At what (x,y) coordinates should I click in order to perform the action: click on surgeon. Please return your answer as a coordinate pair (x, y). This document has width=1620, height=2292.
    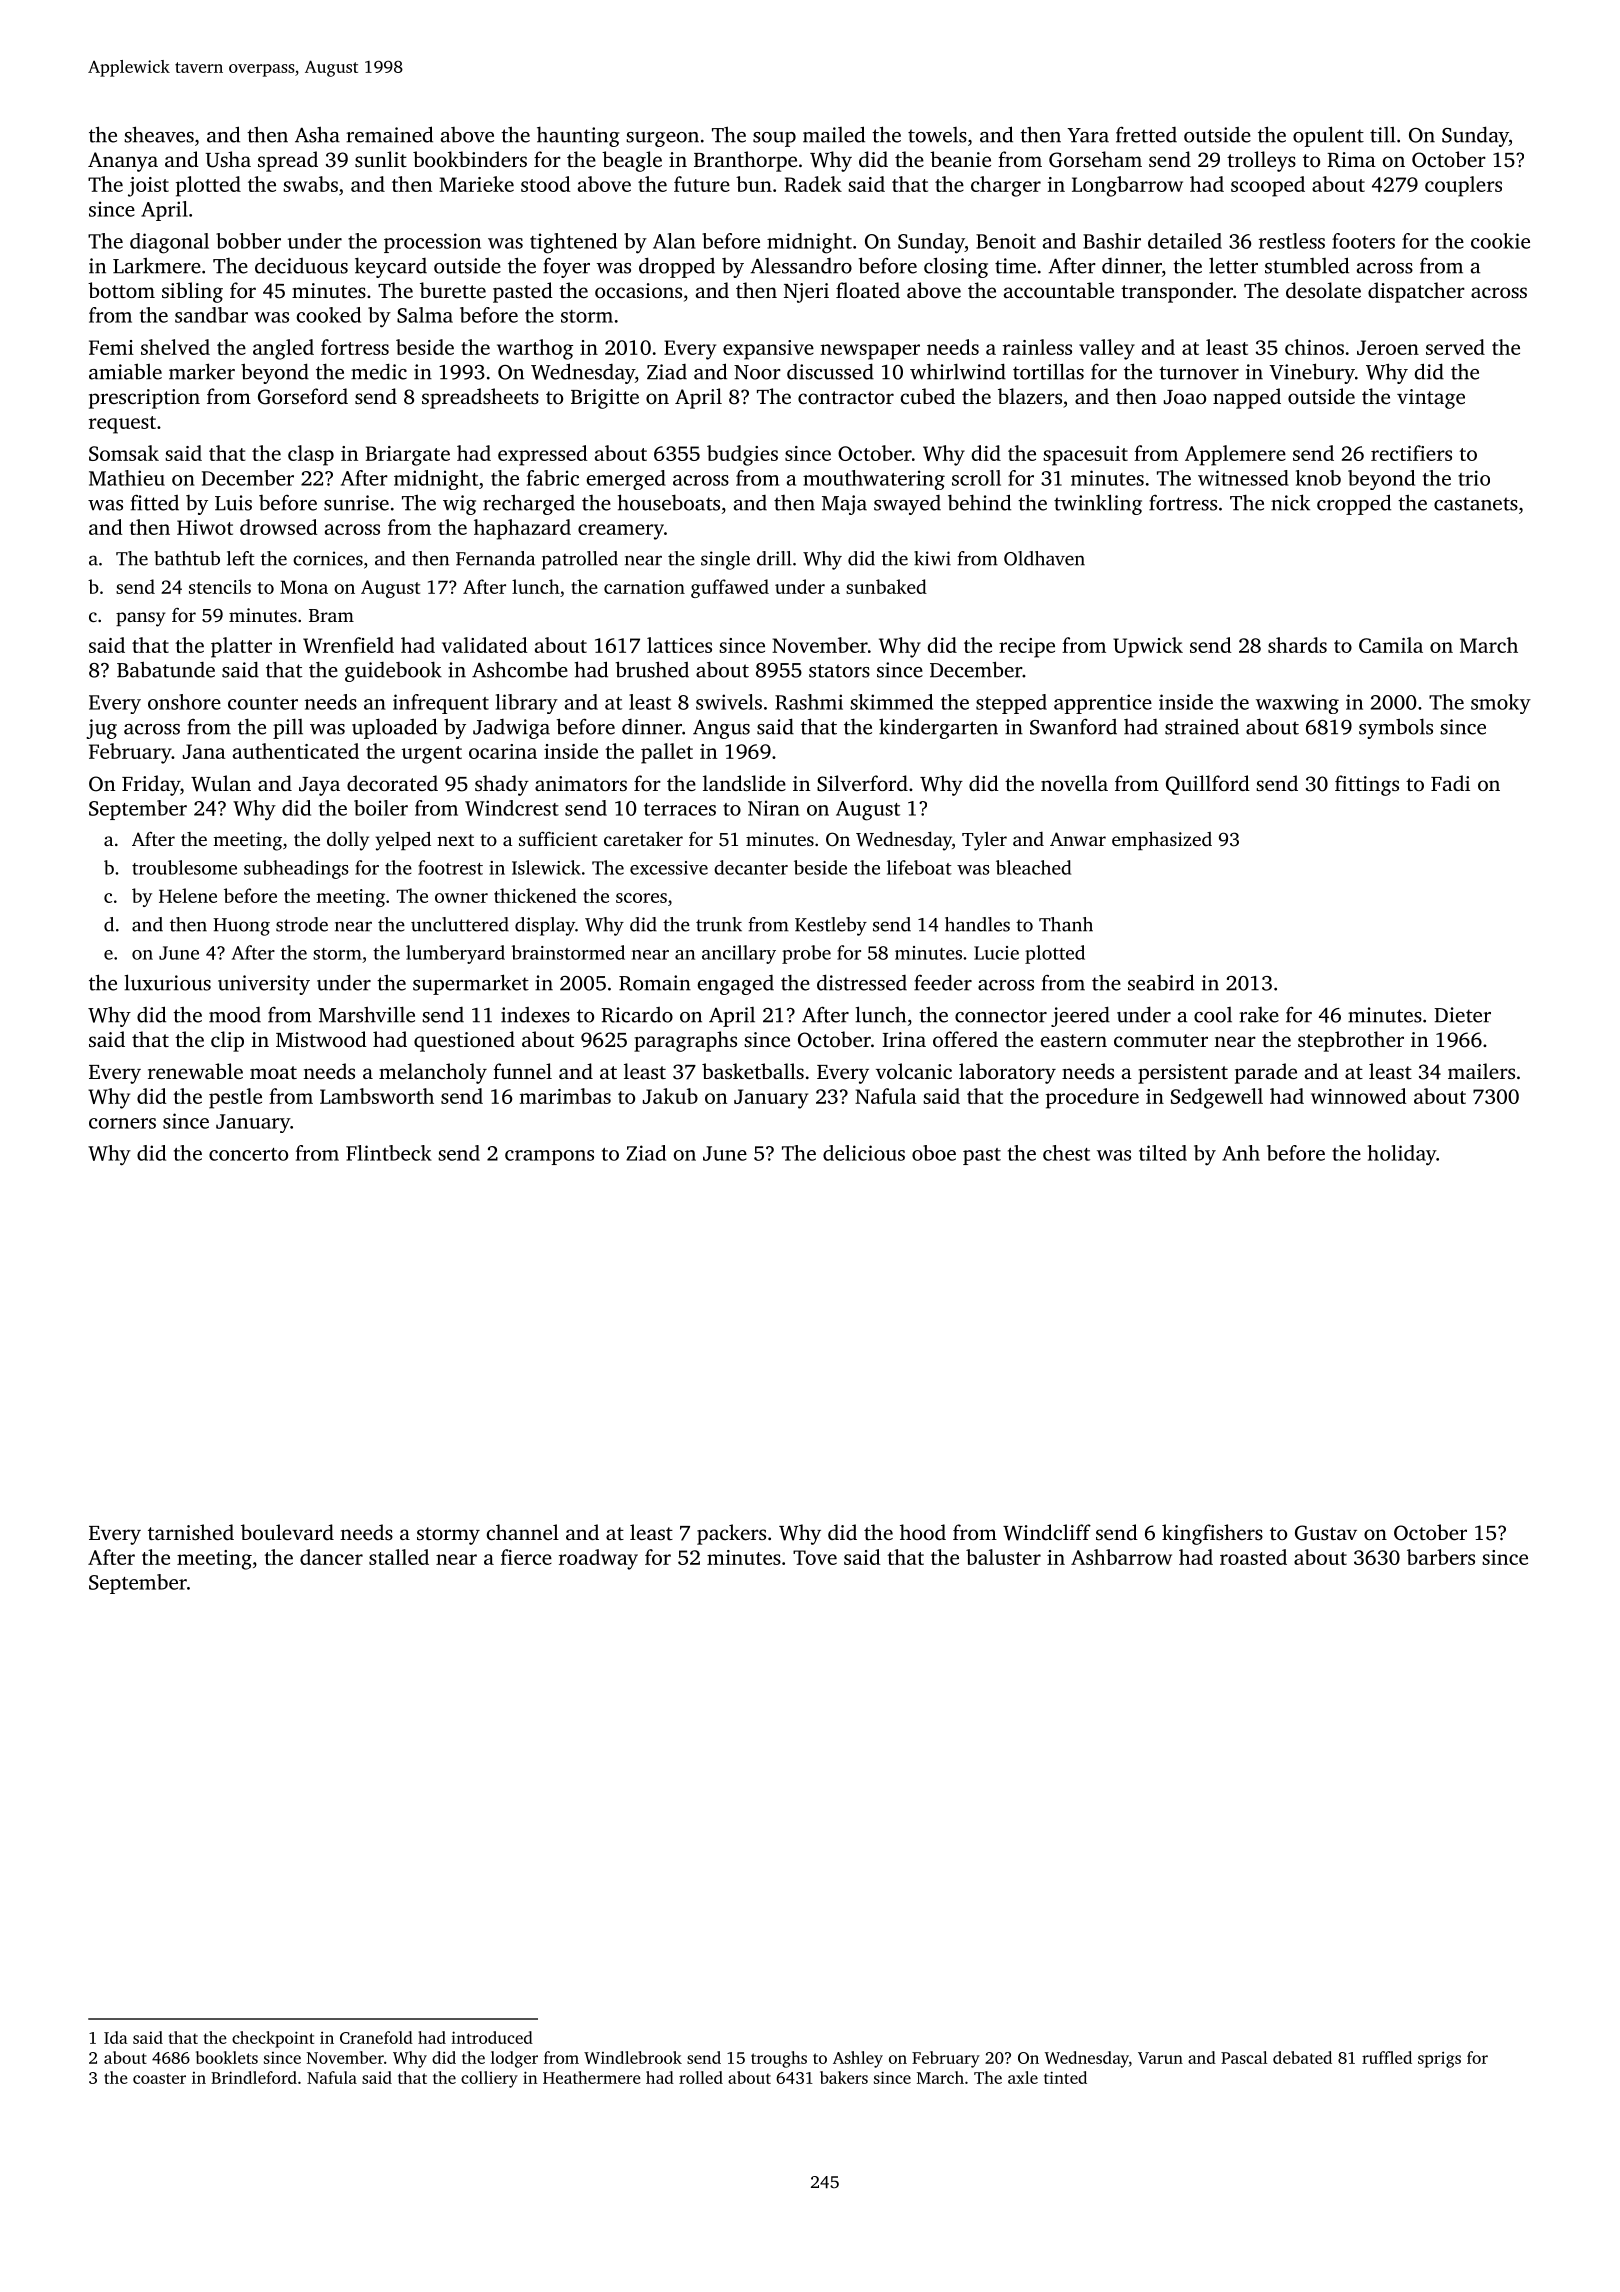
    Looking at the image, I should click on (662, 139).
